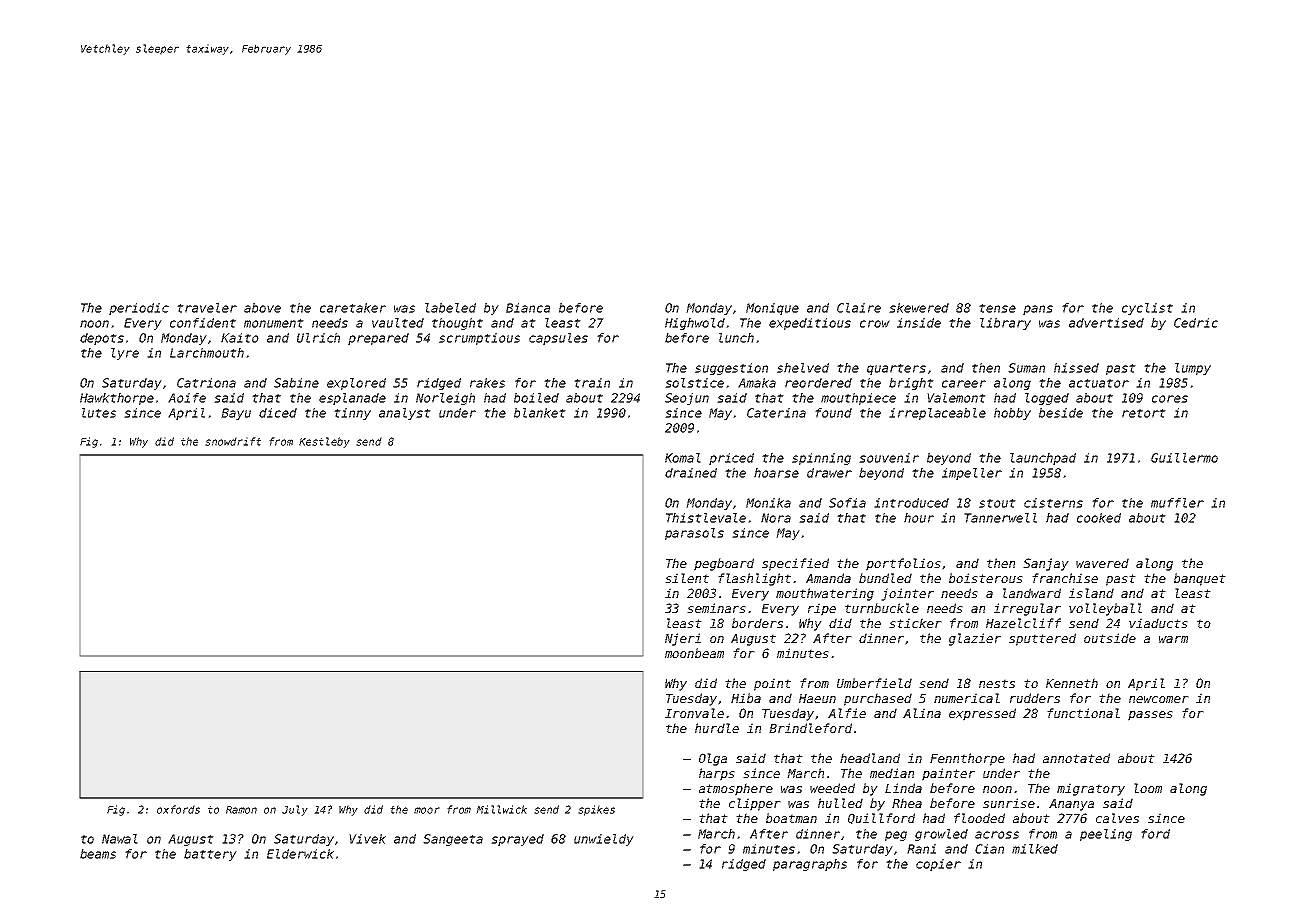 This screenshot has height=924, width=1308. I want to click on cooked, so click(1099, 518).
